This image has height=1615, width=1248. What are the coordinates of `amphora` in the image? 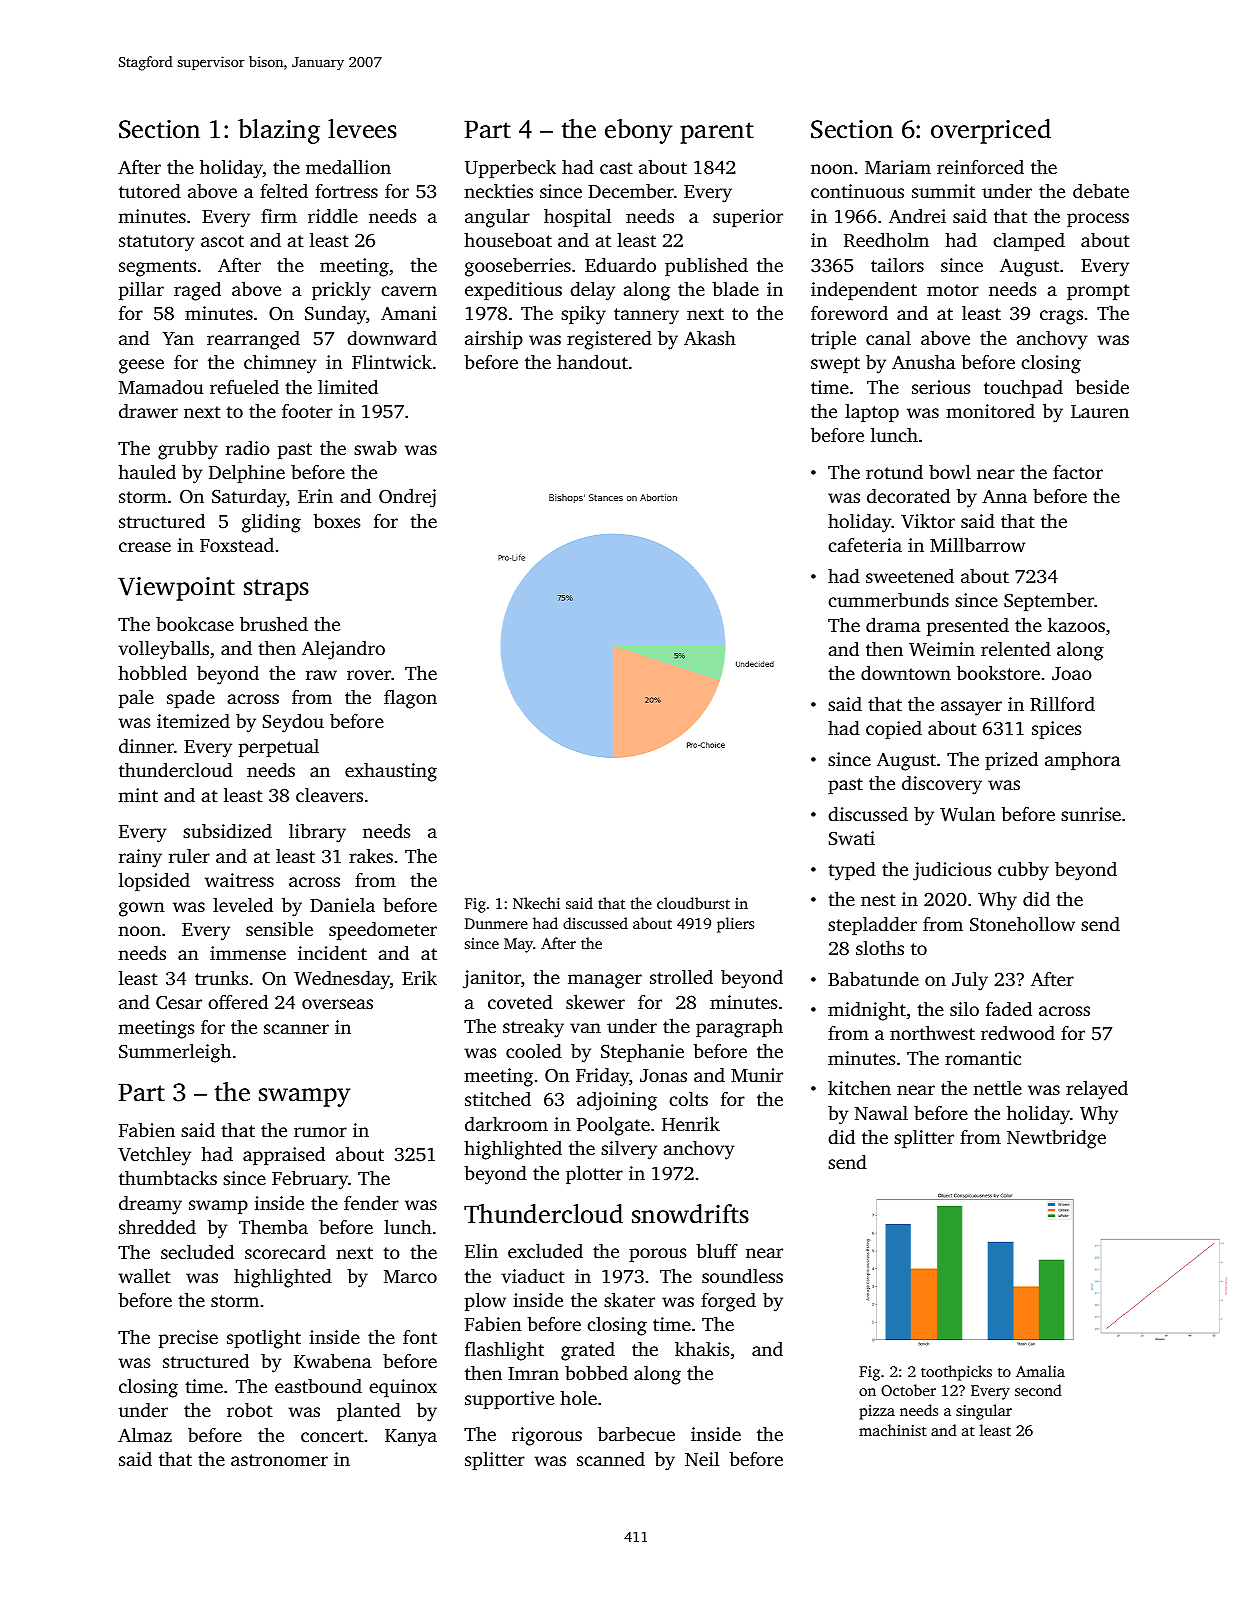 It's located at (1082, 760).
